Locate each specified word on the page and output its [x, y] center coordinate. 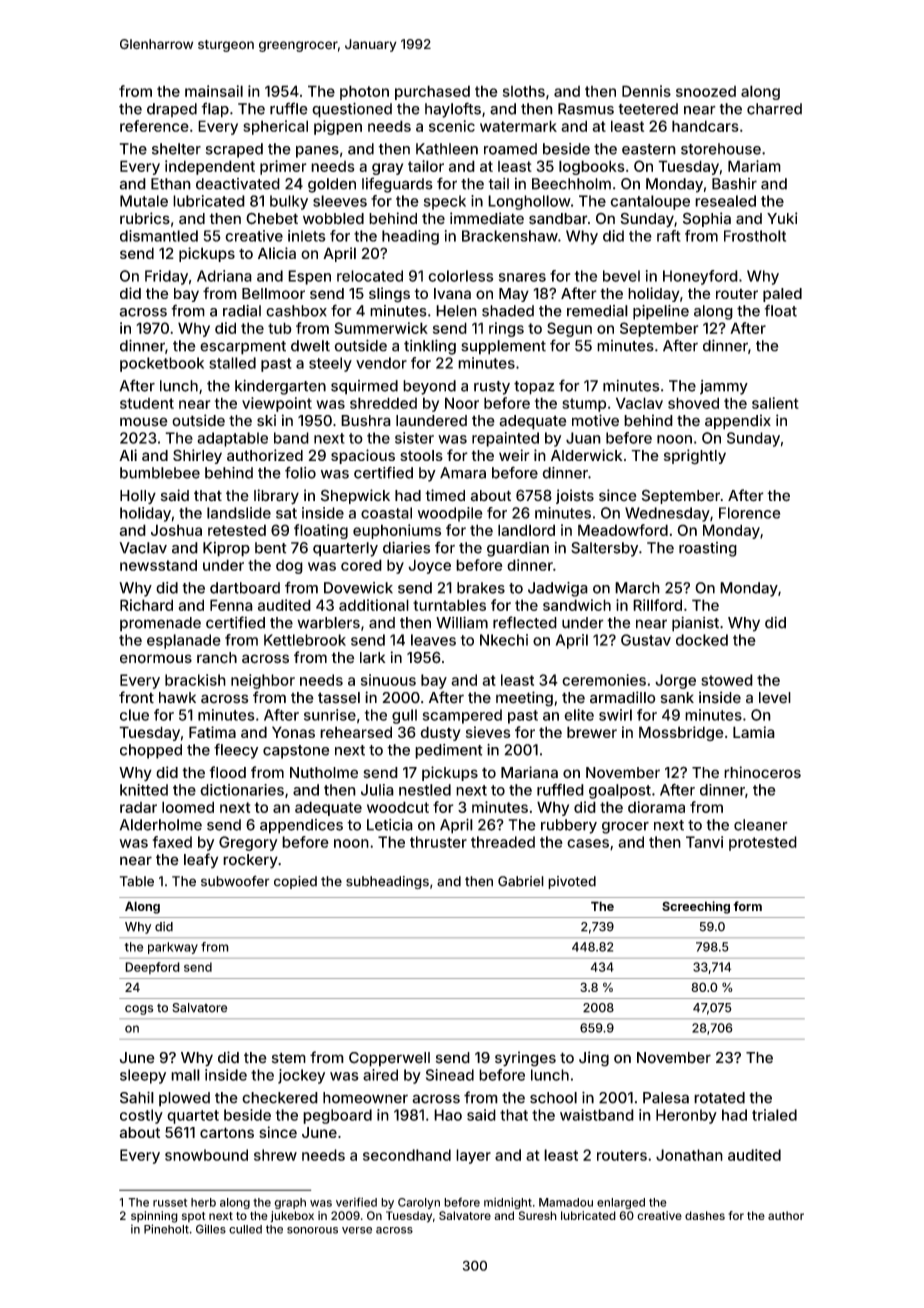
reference [154, 126]
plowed [184, 1099]
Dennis [646, 91]
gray [387, 169]
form [747, 906]
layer [473, 1156]
